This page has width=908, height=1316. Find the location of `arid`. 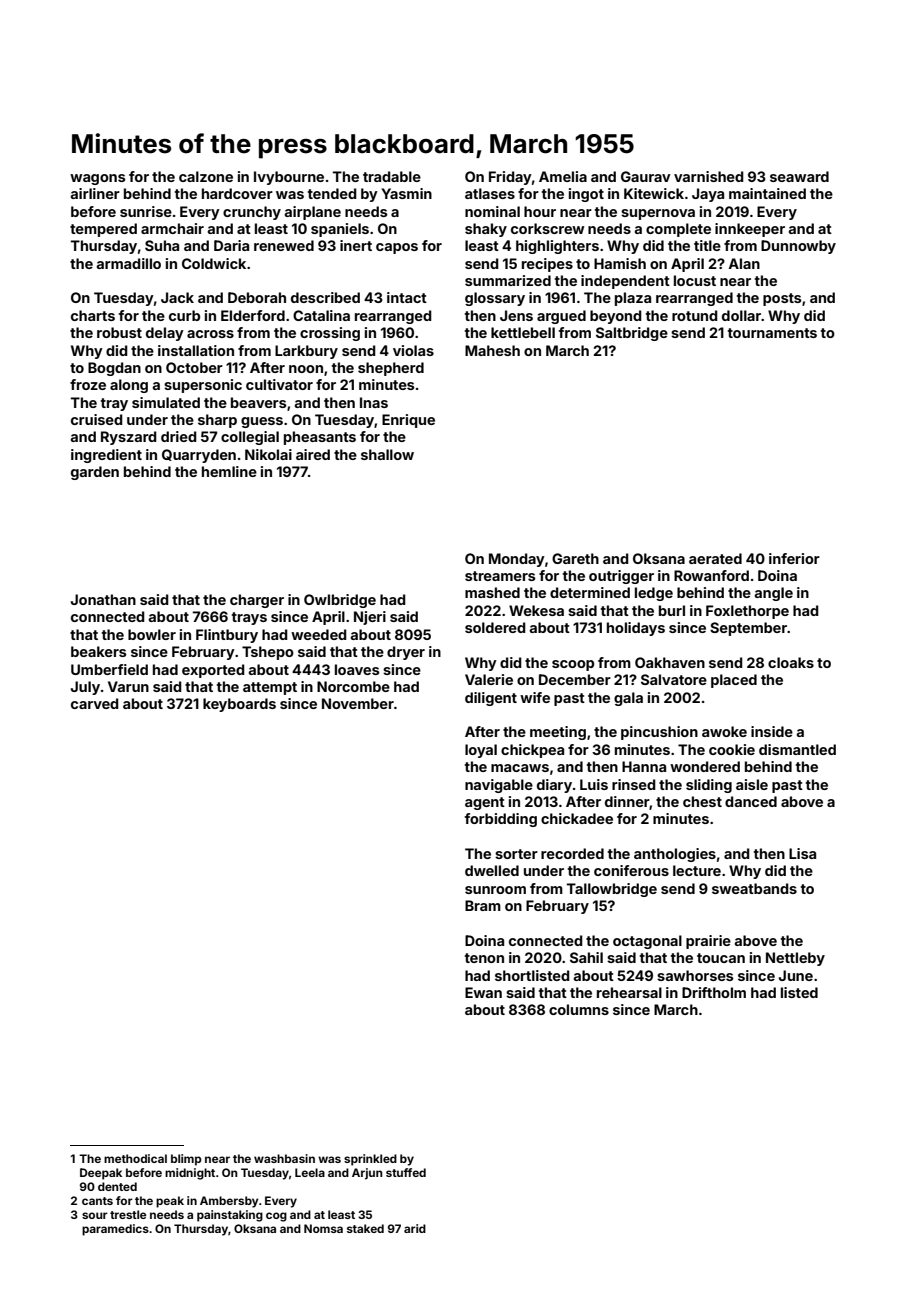

arid is located at coordinates (415, 1228).
